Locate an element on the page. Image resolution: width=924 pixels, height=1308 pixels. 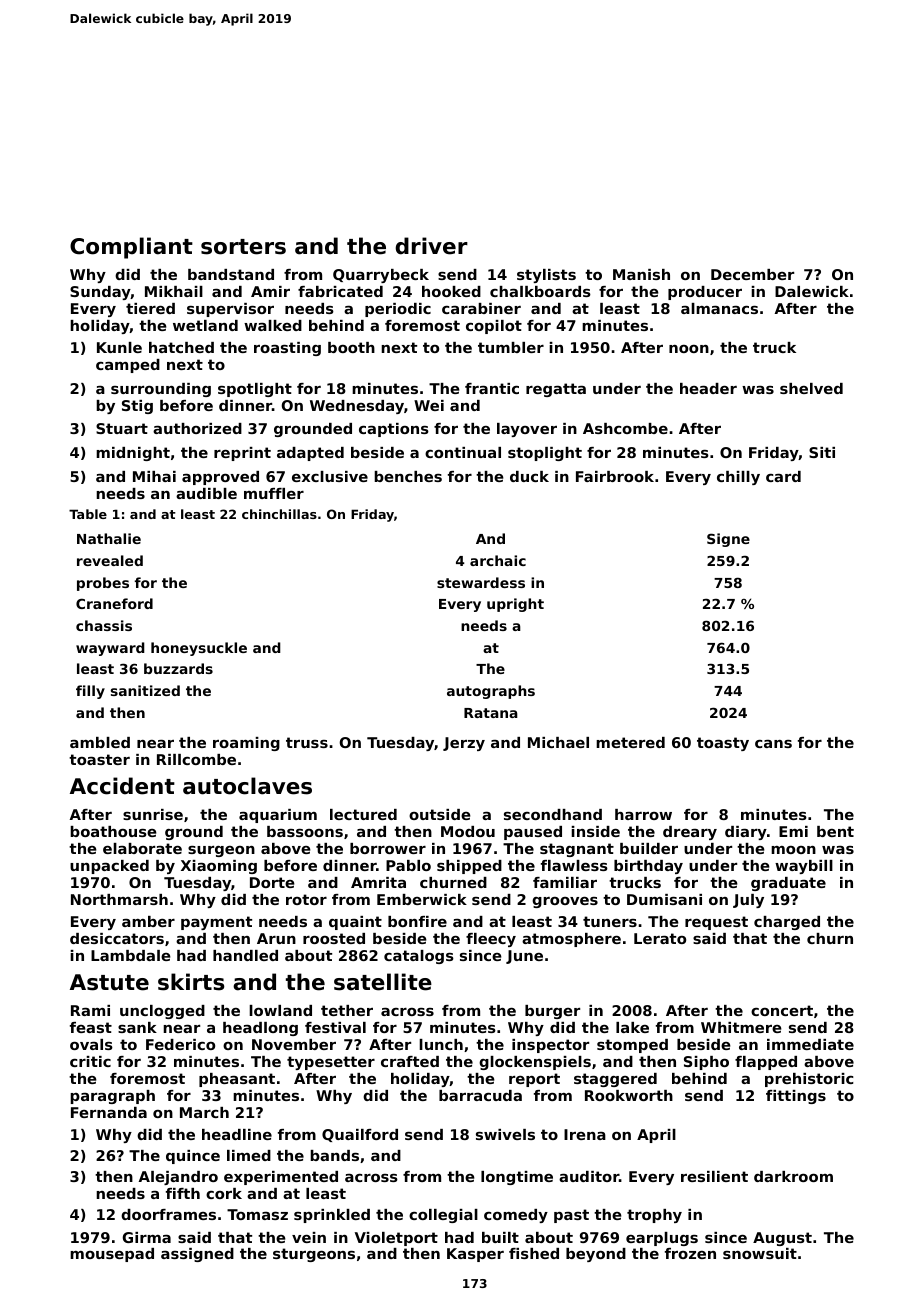
metered is located at coordinates (630, 742).
